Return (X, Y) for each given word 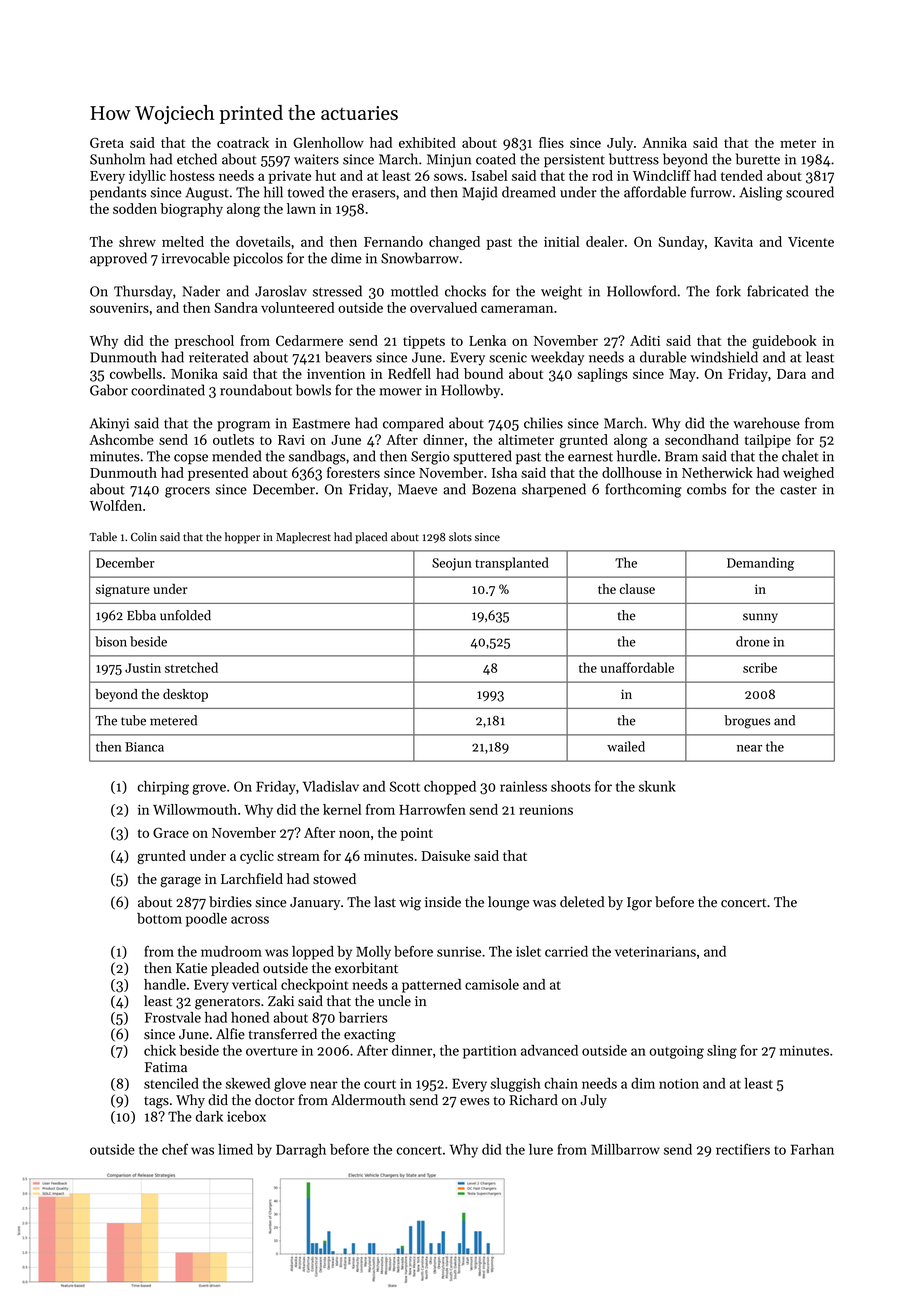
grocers (187, 492)
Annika (664, 142)
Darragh (301, 1151)
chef (175, 1149)
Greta (107, 143)
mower (400, 392)
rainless (523, 786)
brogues (747, 722)
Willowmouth (195, 809)
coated (496, 159)
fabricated (777, 291)
